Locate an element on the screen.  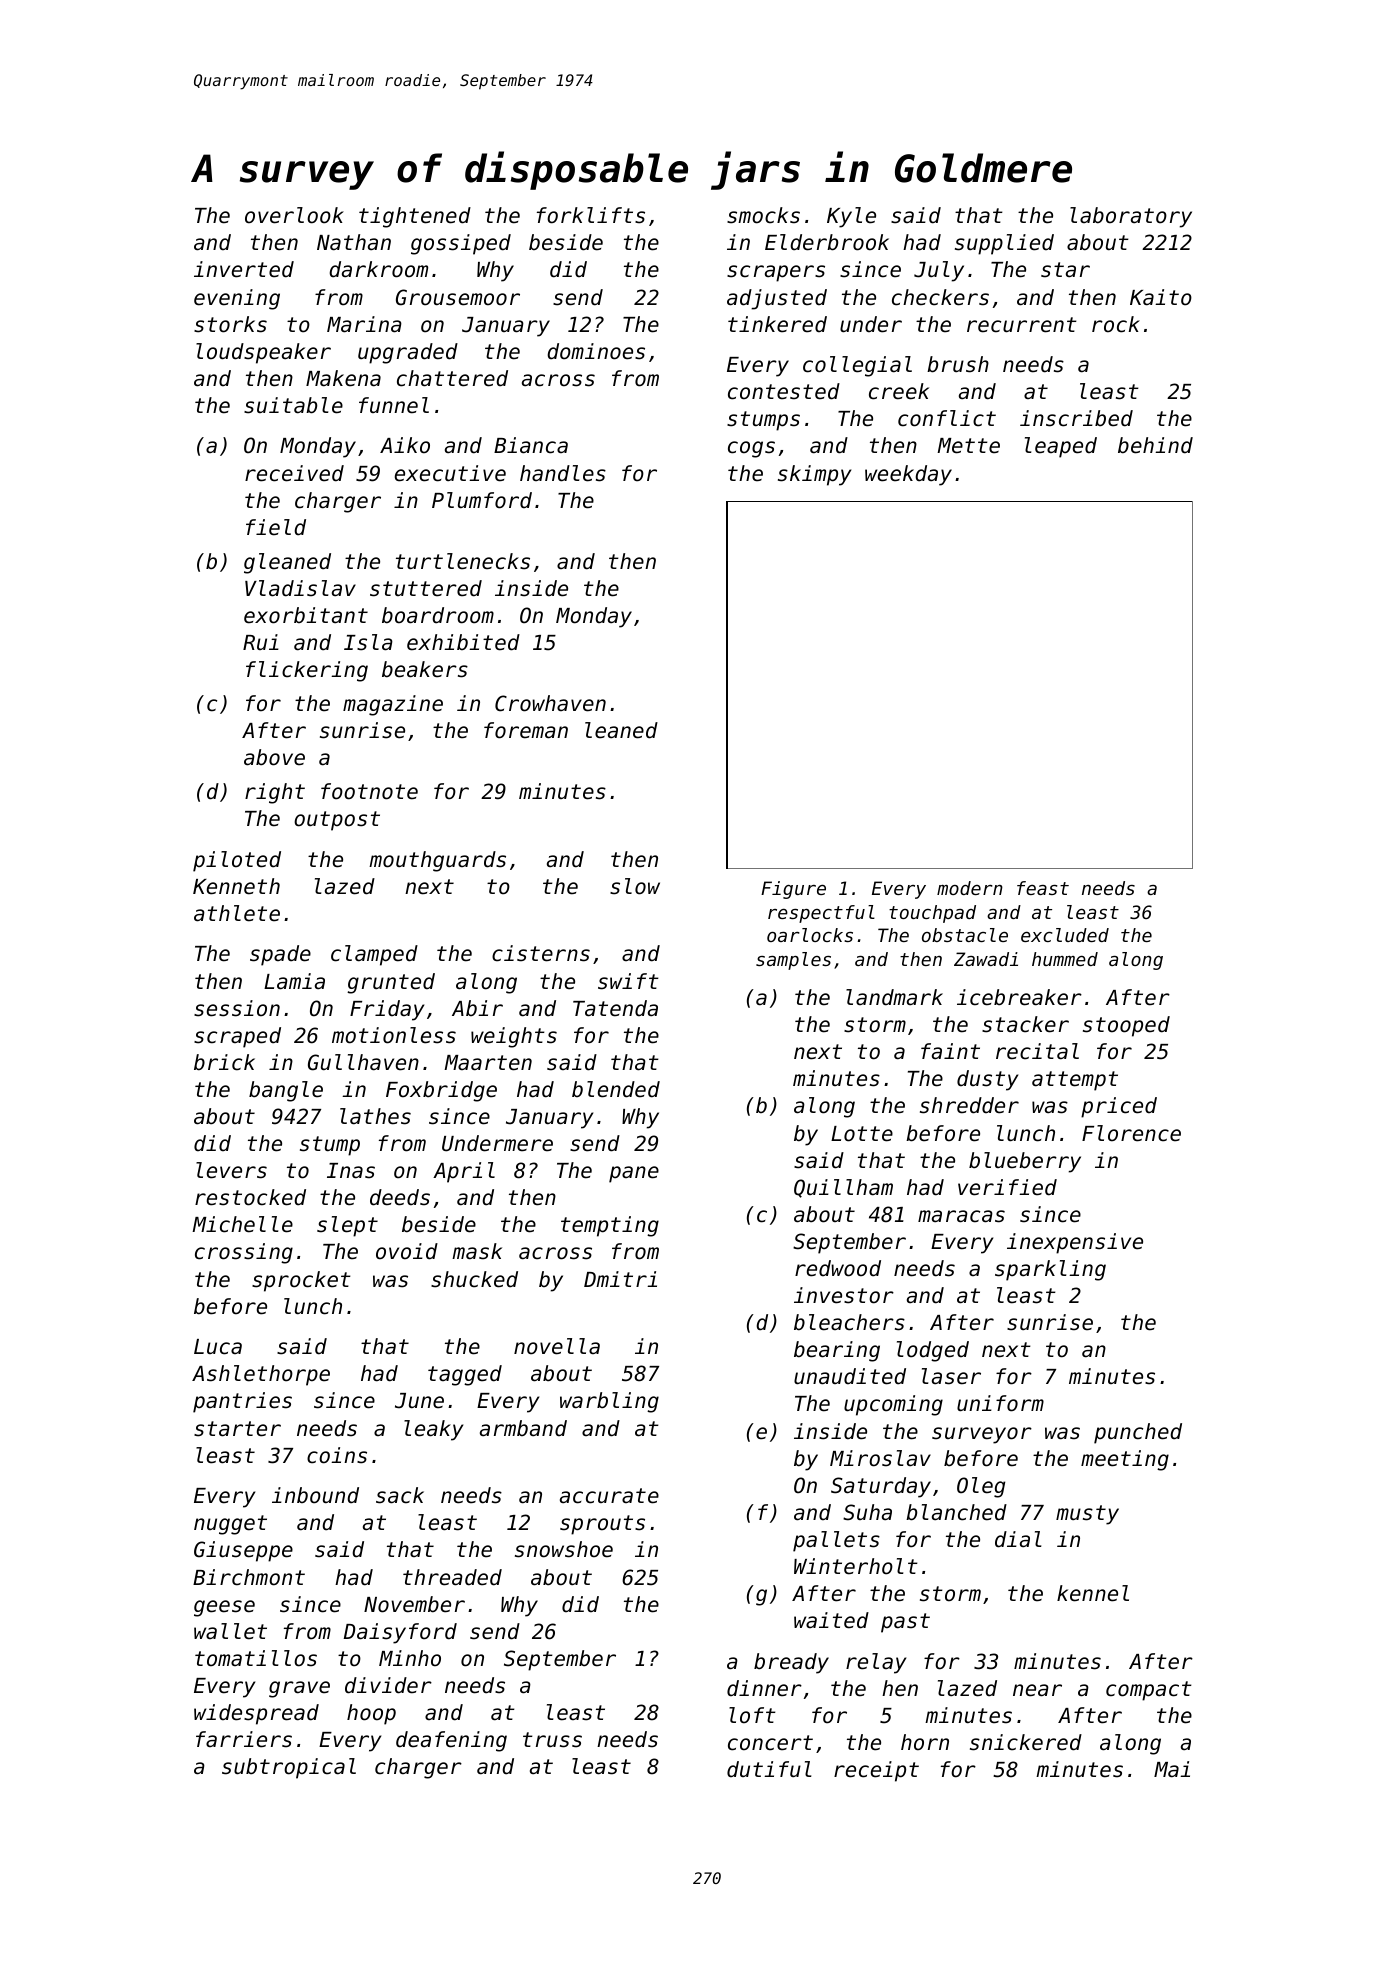
lodged is located at coordinates (933, 1351).
